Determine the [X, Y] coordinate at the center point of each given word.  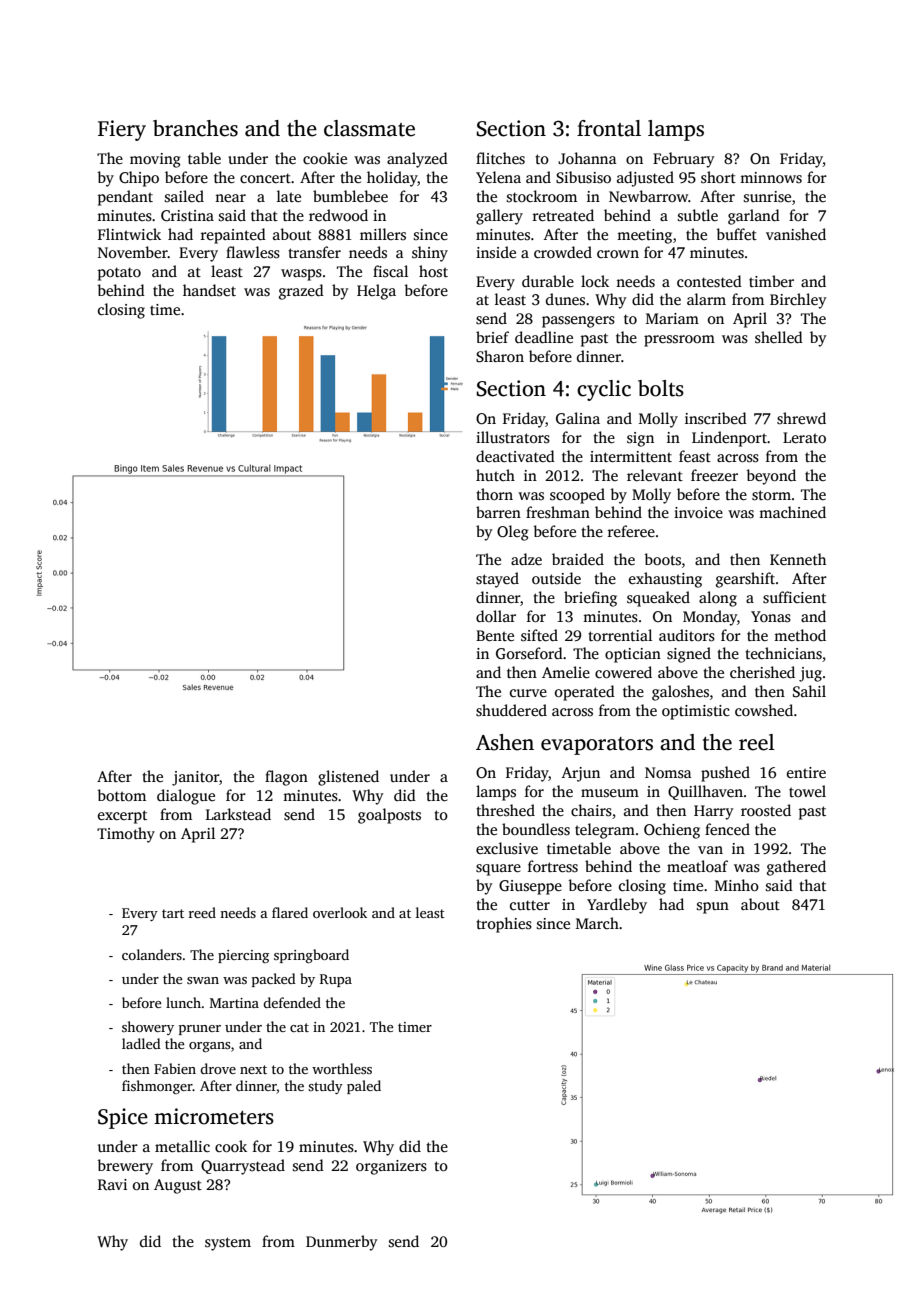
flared [290, 912]
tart [173, 913]
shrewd [801, 418]
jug [810, 674]
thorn [494, 494]
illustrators [513, 437]
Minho [737, 885]
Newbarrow [648, 196]
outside [556, 578]
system [228, 1244]
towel [807, 791]
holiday [392, 179]
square [498, 870]
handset [209, 290]
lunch [183, 1002]
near [230, 198]
